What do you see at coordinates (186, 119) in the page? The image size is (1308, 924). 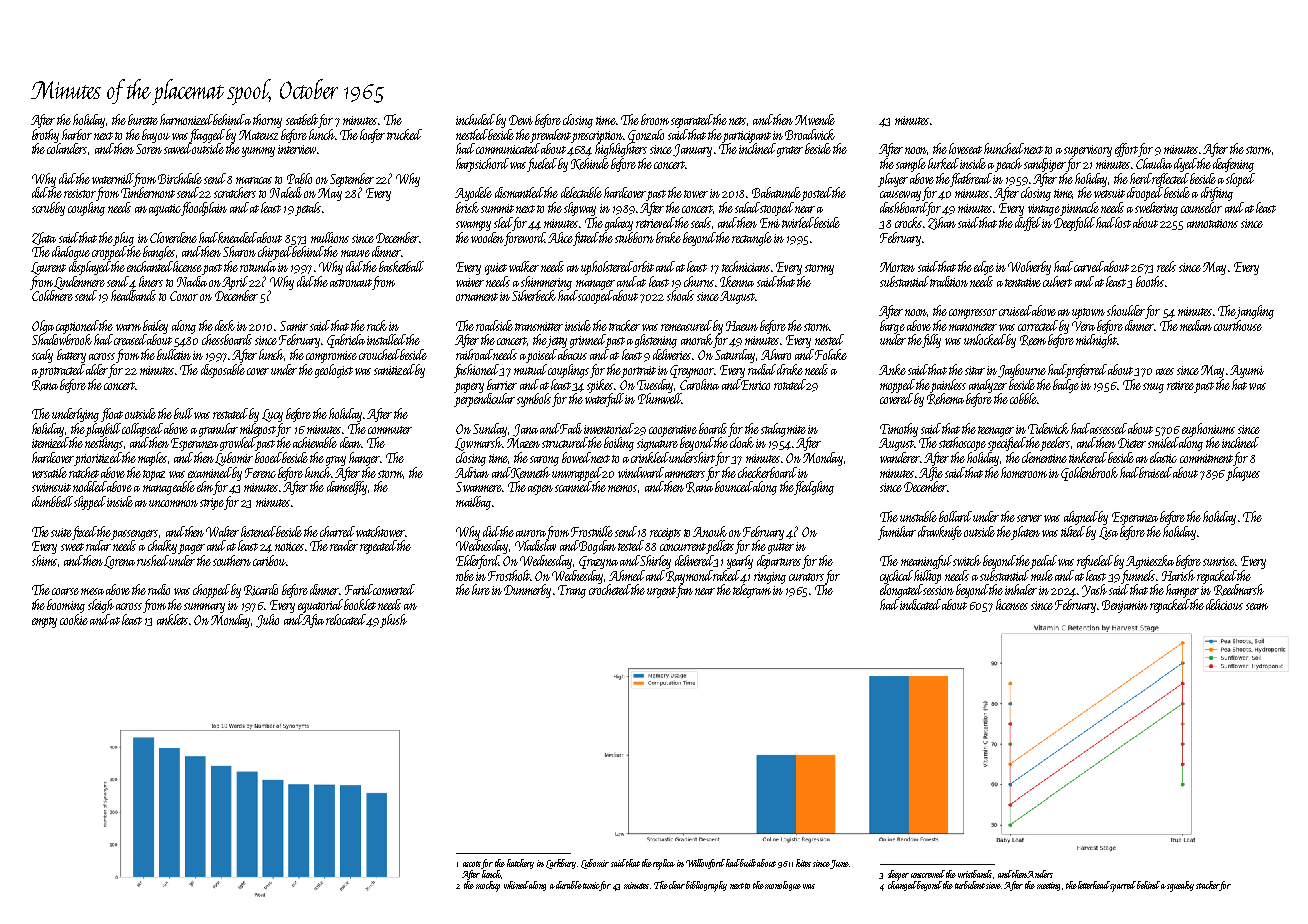 I see `harmonized` at bounding box center [186, 119].
